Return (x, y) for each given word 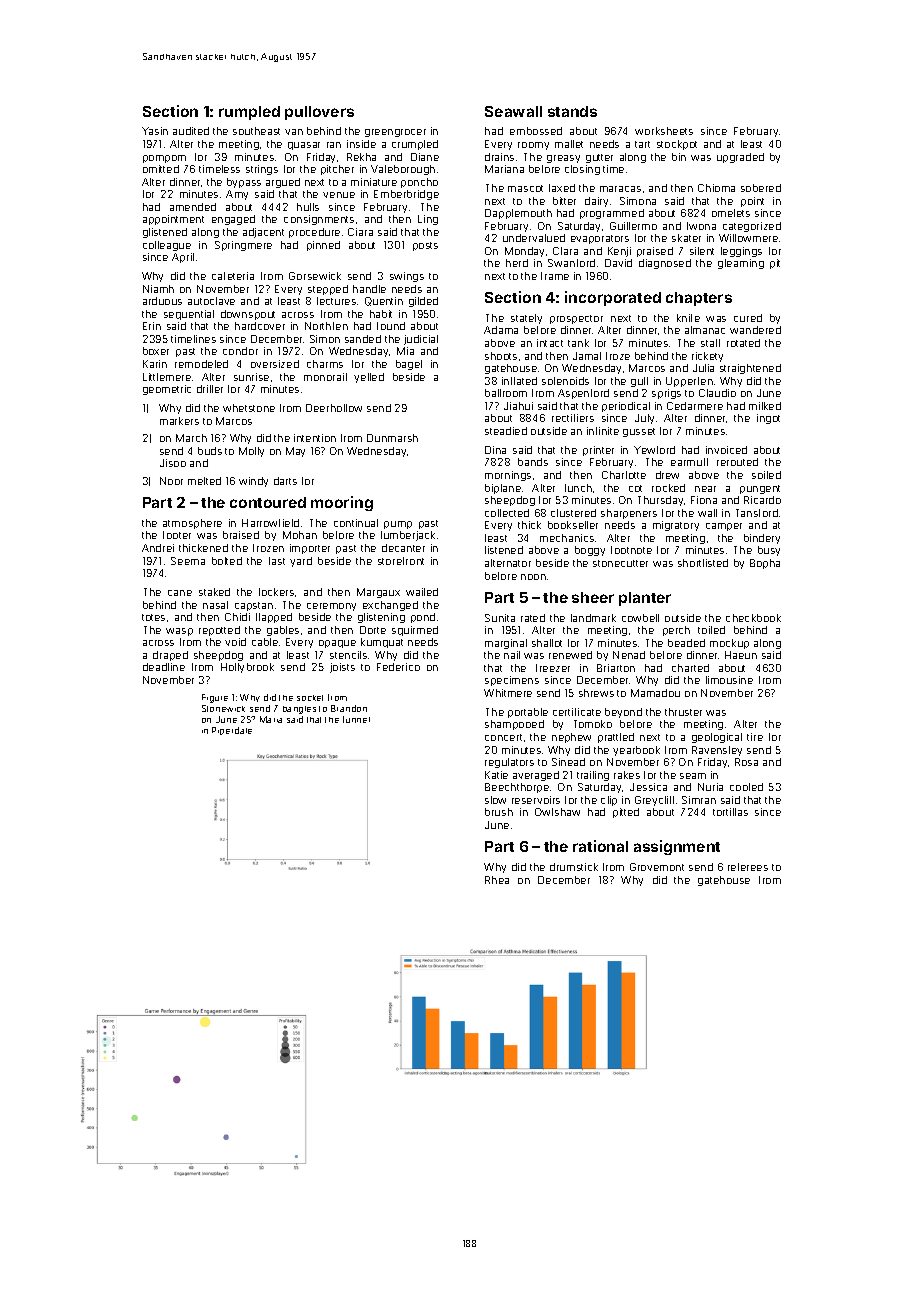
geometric (167, 390)
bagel (409, 365)
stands (572, 111)
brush (499, 812)
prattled (616, 738)
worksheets (664, 131)
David (618, 263)
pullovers (319, 113)
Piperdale (232, 731)
